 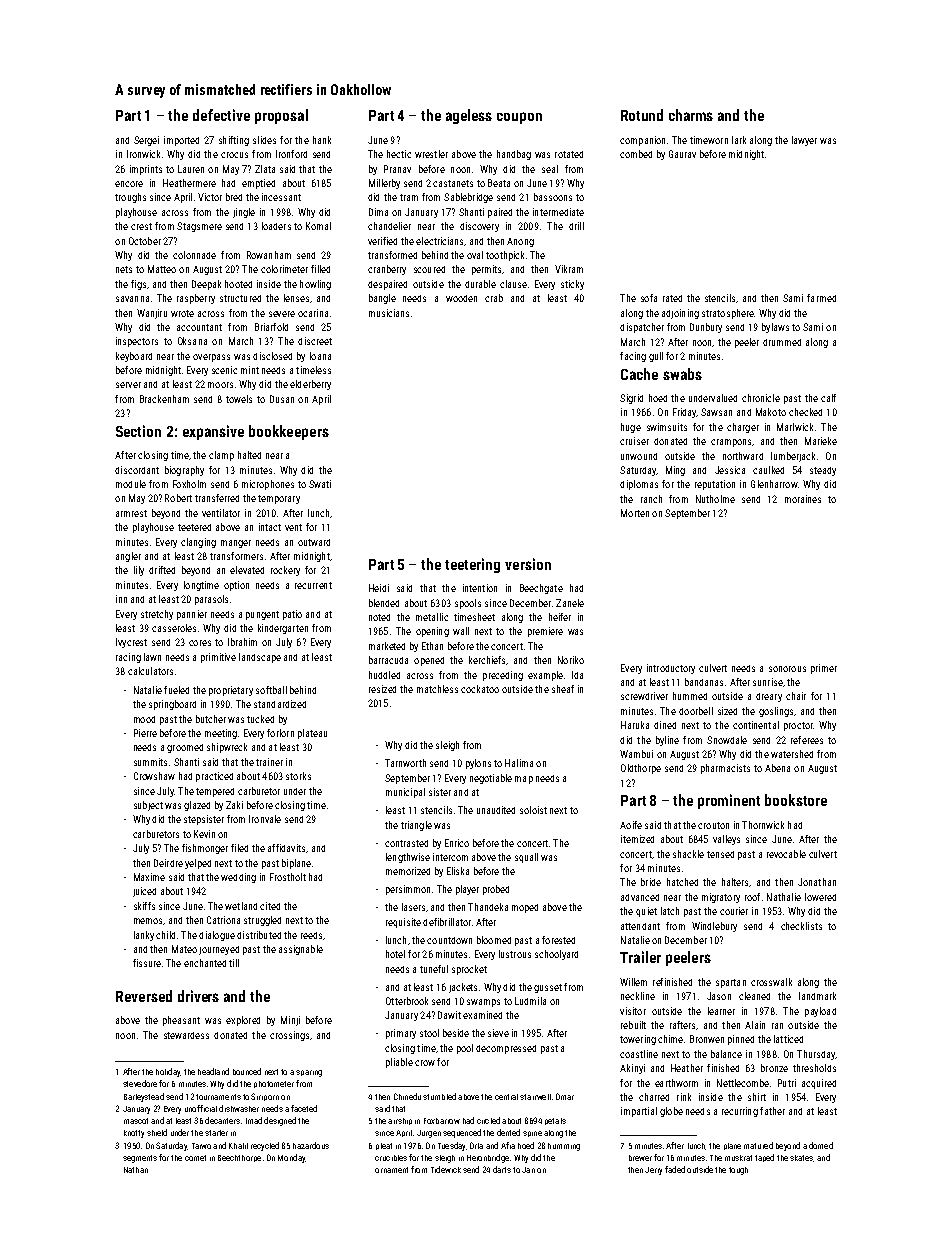 I want to click on crampons, so click(x=731, y=443).
